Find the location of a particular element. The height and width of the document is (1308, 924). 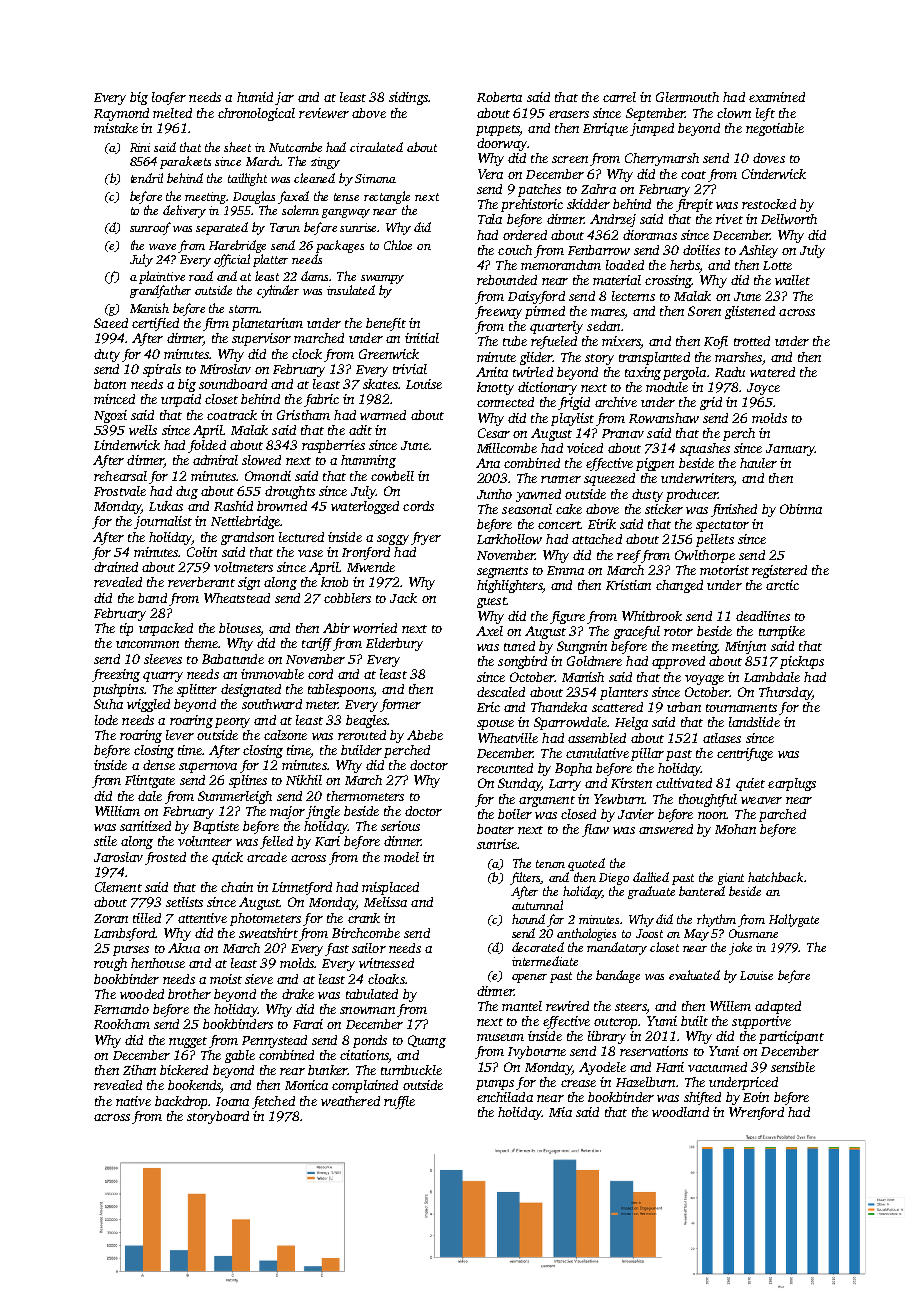

sunroof is located at coordinates (150, 228).
